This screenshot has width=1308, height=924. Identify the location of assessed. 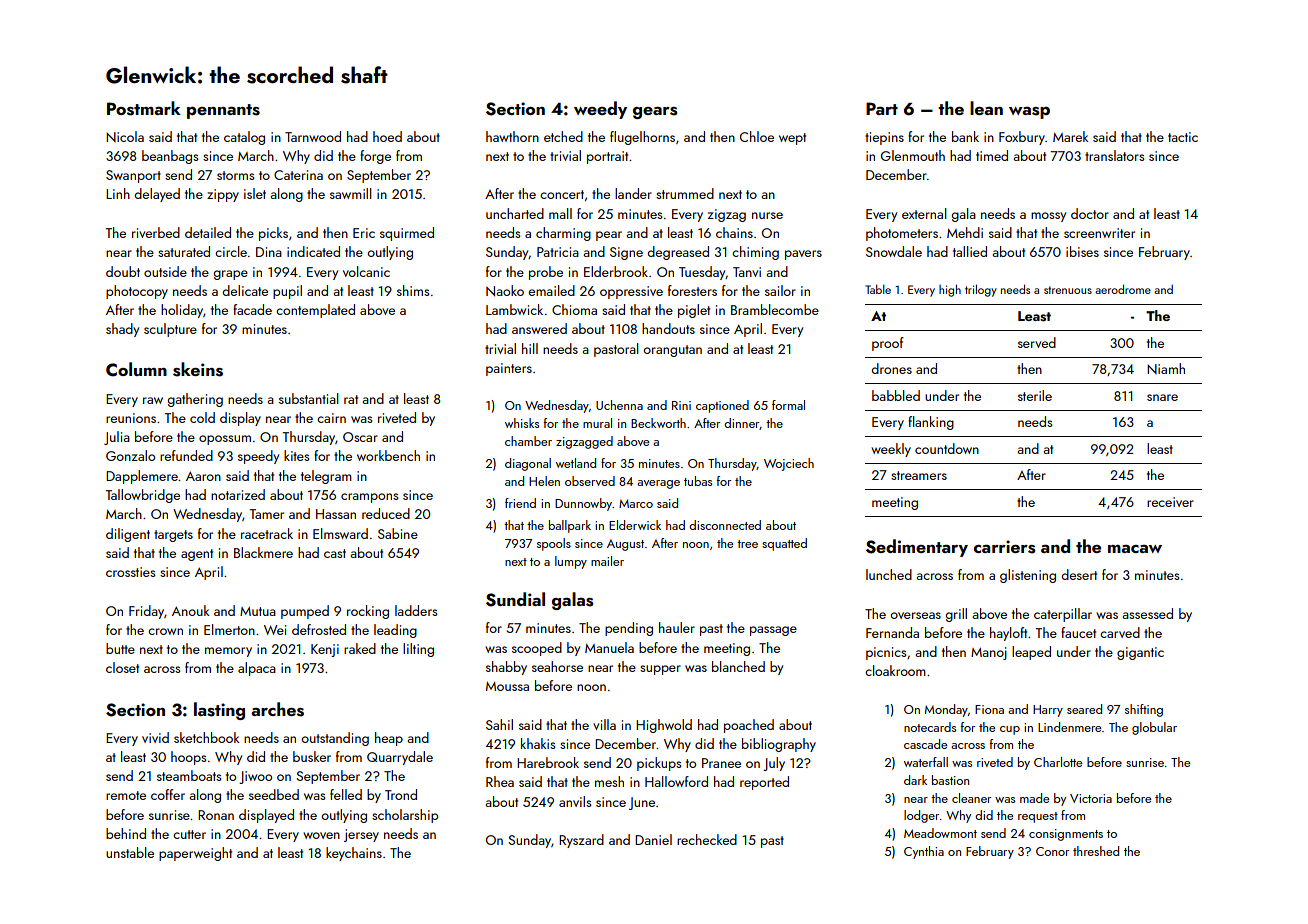
(1148, 613).
